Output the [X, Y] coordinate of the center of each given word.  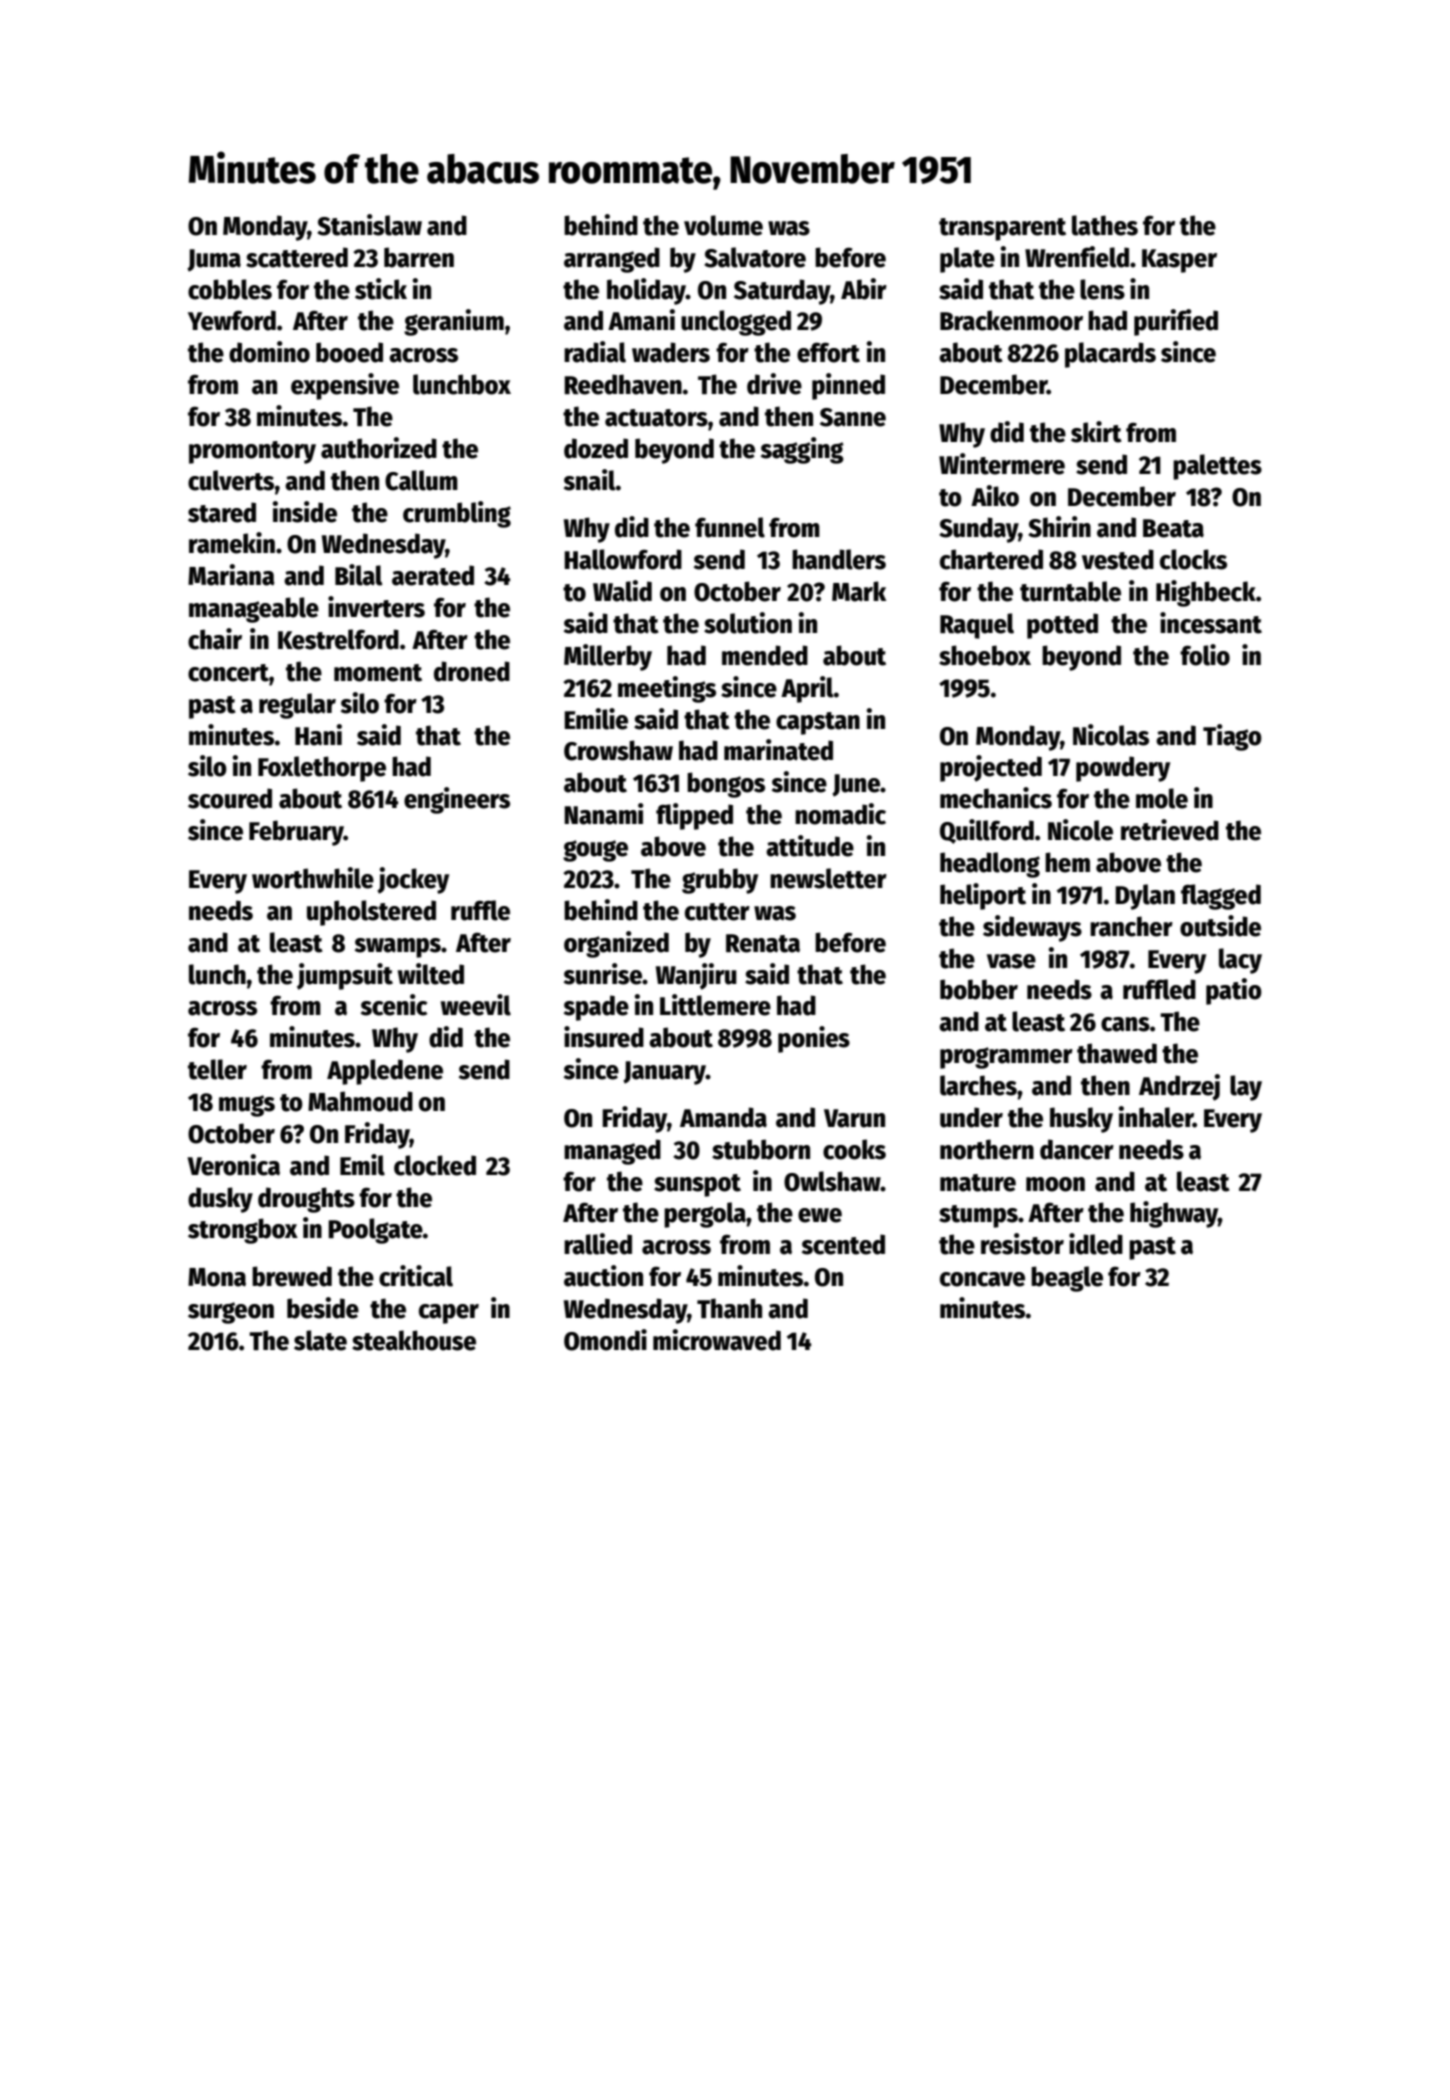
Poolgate [375, 1231]
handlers [839, 559]
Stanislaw [369, 225]
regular [297, 706]
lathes [1105, 225]
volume [723, 225]
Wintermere [1002, 464]
